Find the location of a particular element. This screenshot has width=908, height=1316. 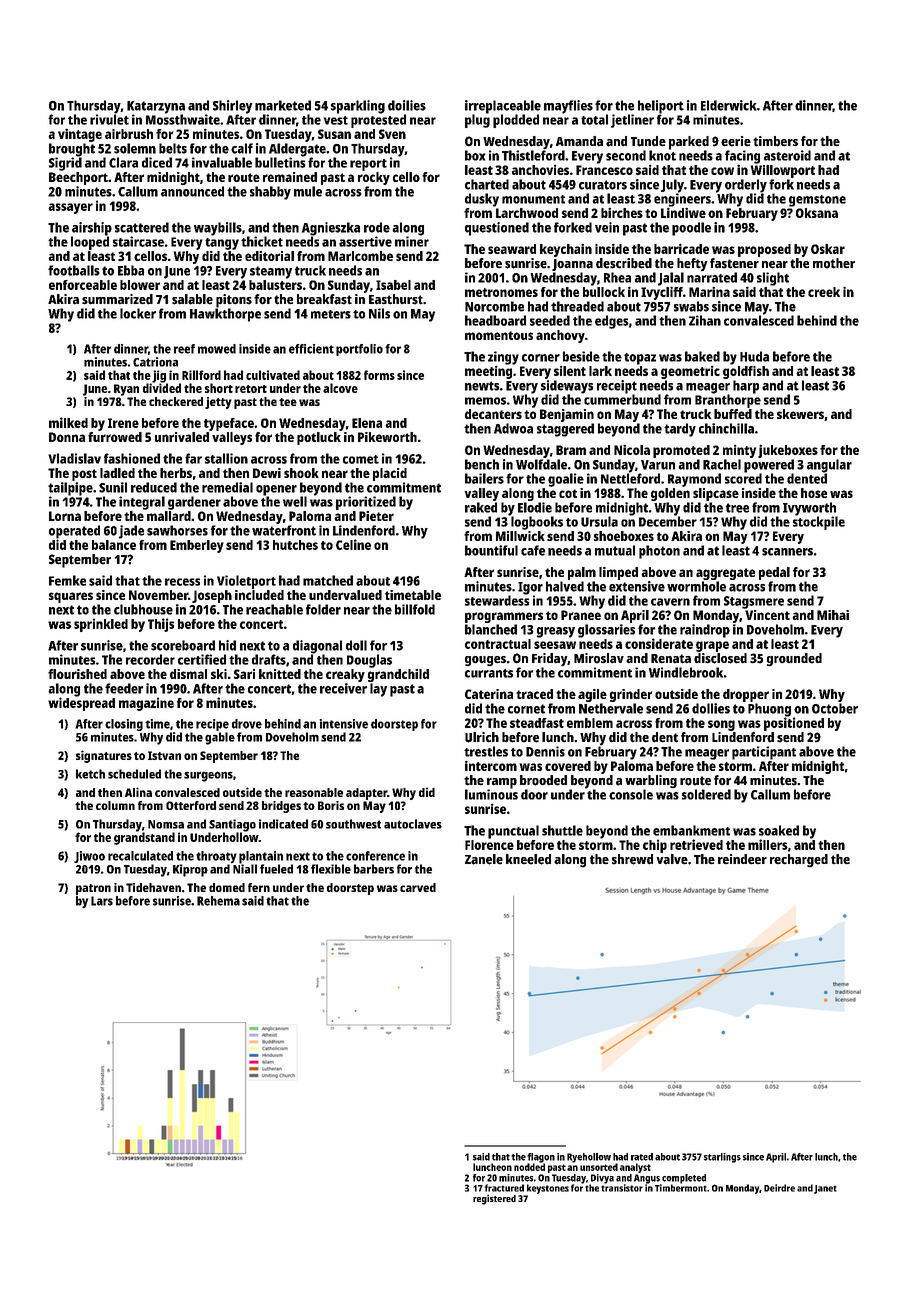

vintage is located at coordinates (80, 135).
